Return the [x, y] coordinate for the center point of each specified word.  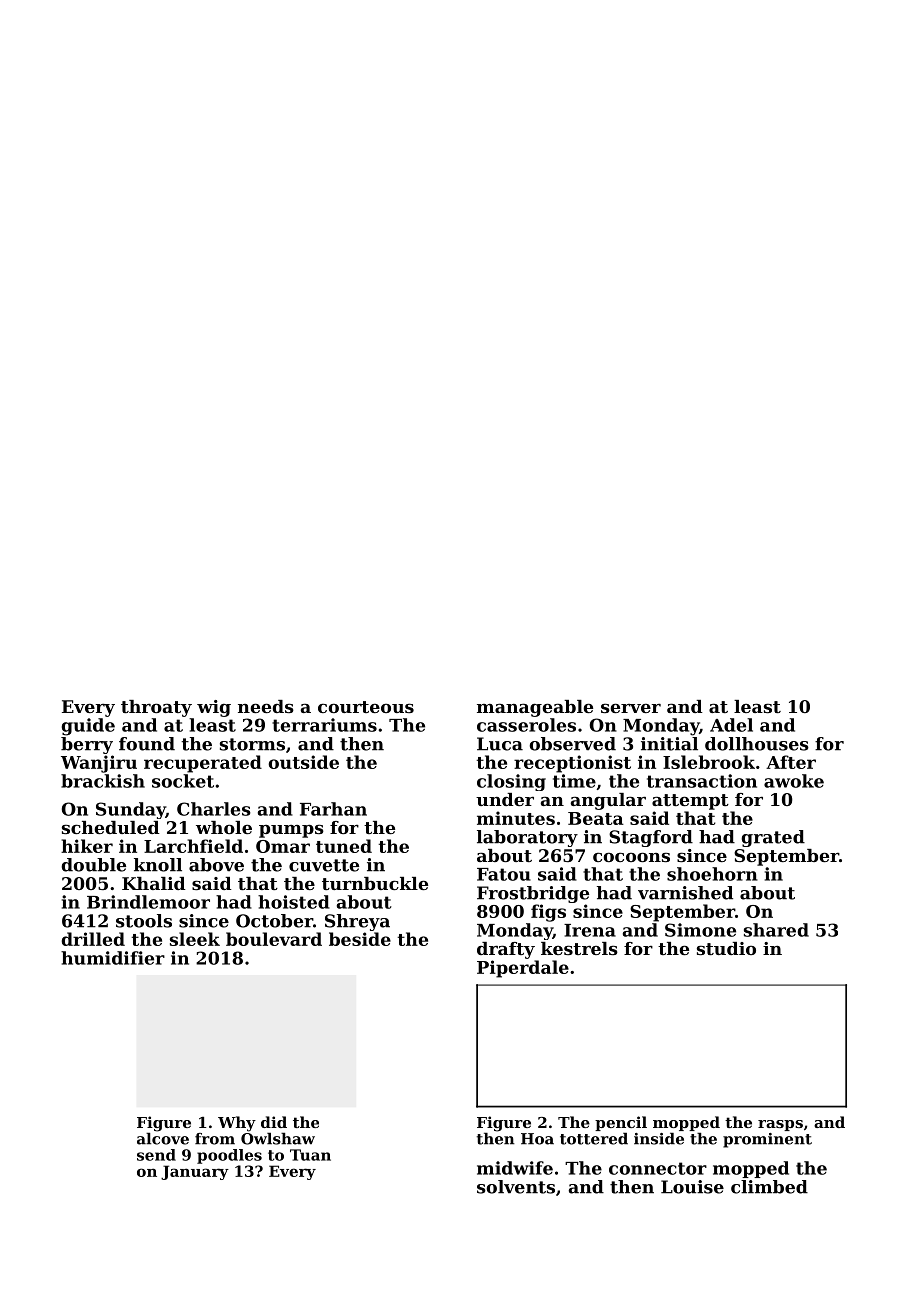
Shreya [357, 922]
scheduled [111, 827]
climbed [769, 1187]
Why [237, 1124]
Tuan [310, 1155]
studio [726, 948]
